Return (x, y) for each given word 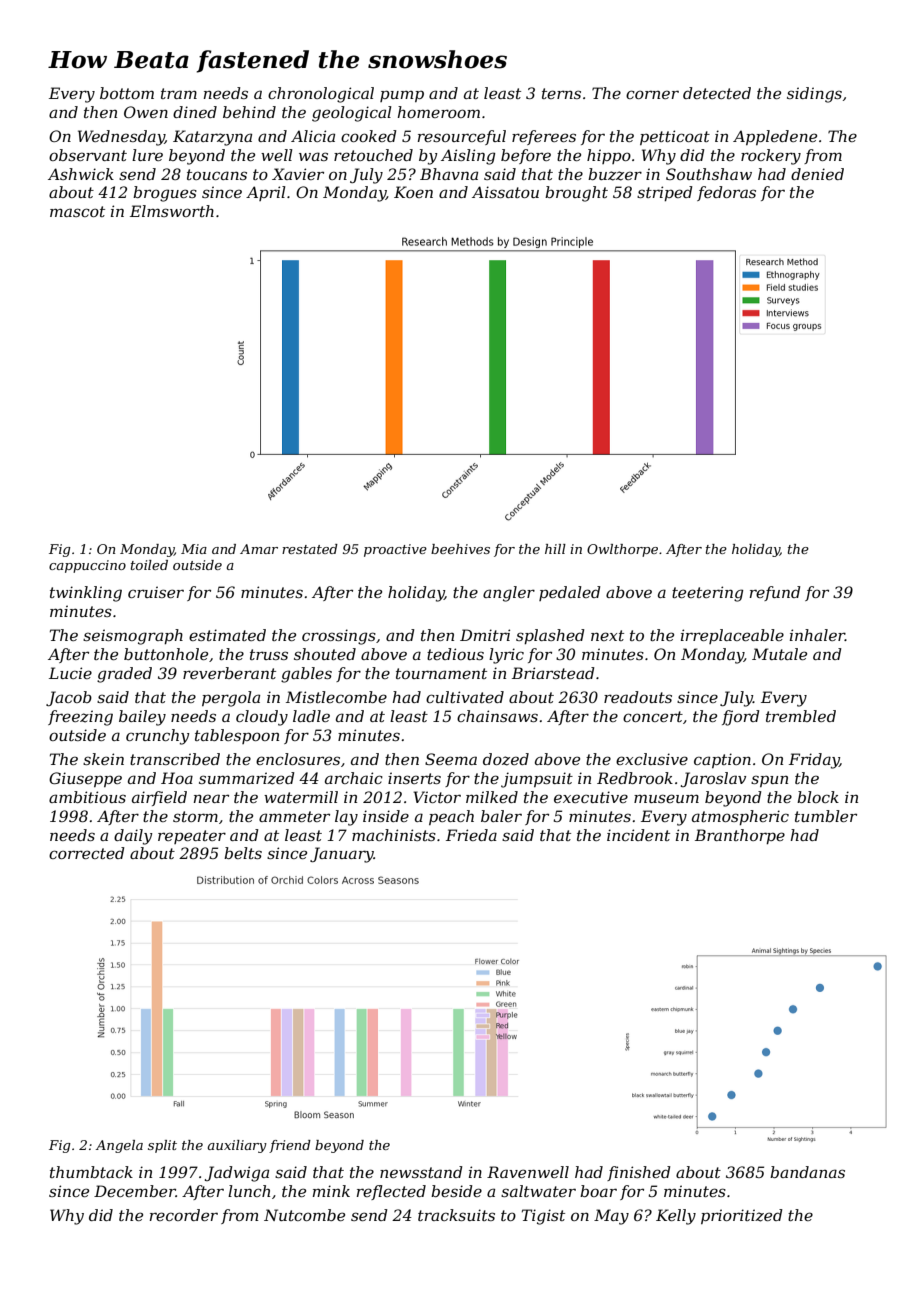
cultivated (465, 697)
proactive (395, 550)
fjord (741, 718)
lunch (249, 1191)
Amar (259, 549)
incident (638, 835)
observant (88, 155)
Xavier (298, 174)
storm (195, 816)
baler (501, 816)
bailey (142, 718)
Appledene (775, 137)
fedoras (726, 193)
